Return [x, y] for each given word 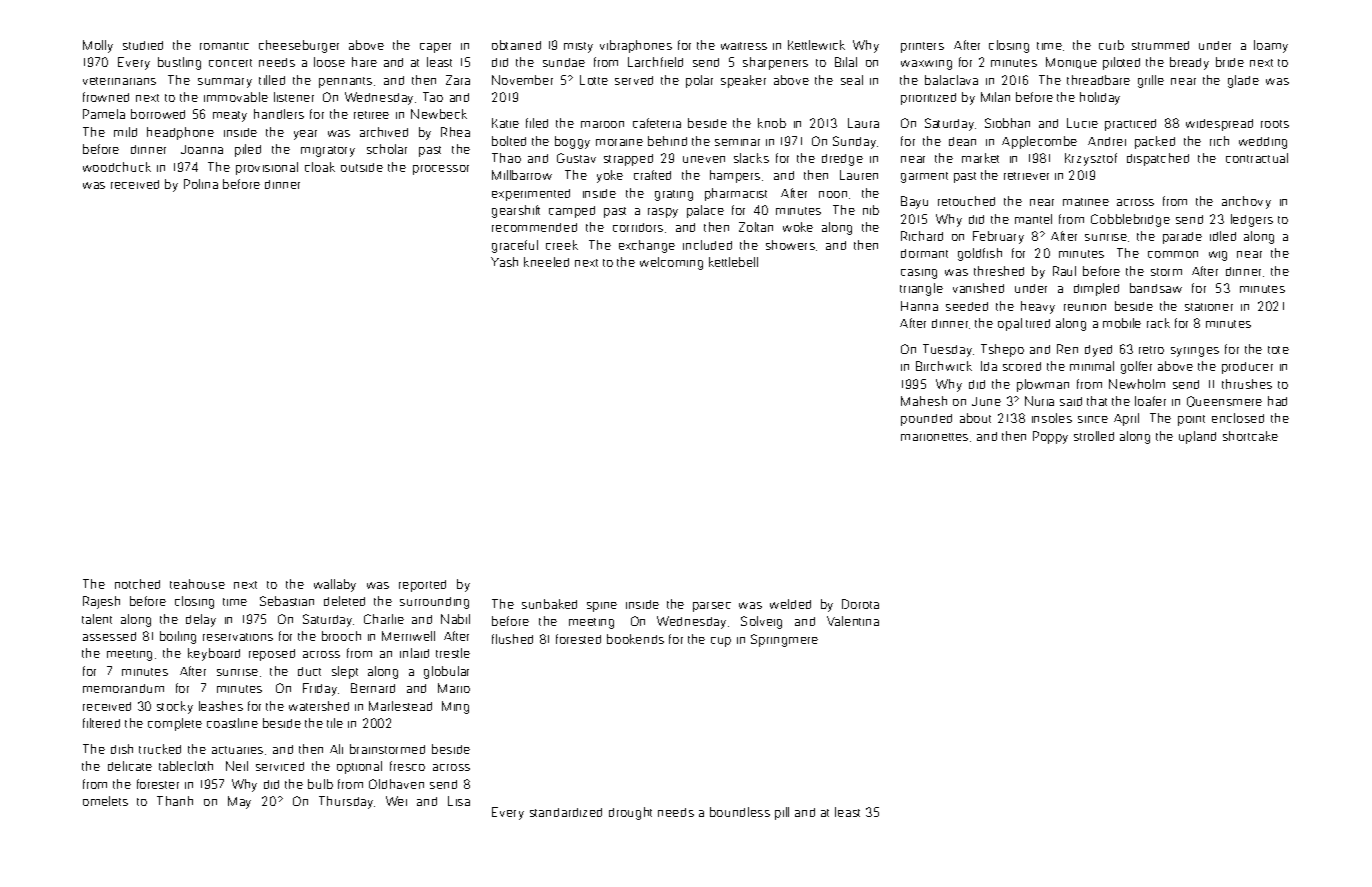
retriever [1026, 176]
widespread [1219, 125]
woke [798, 227]
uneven [704, 159]
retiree [371, 115]
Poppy [1050, 437]
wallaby [335, 585]
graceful [515, 246]
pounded [926, 420]
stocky [175, 707]
